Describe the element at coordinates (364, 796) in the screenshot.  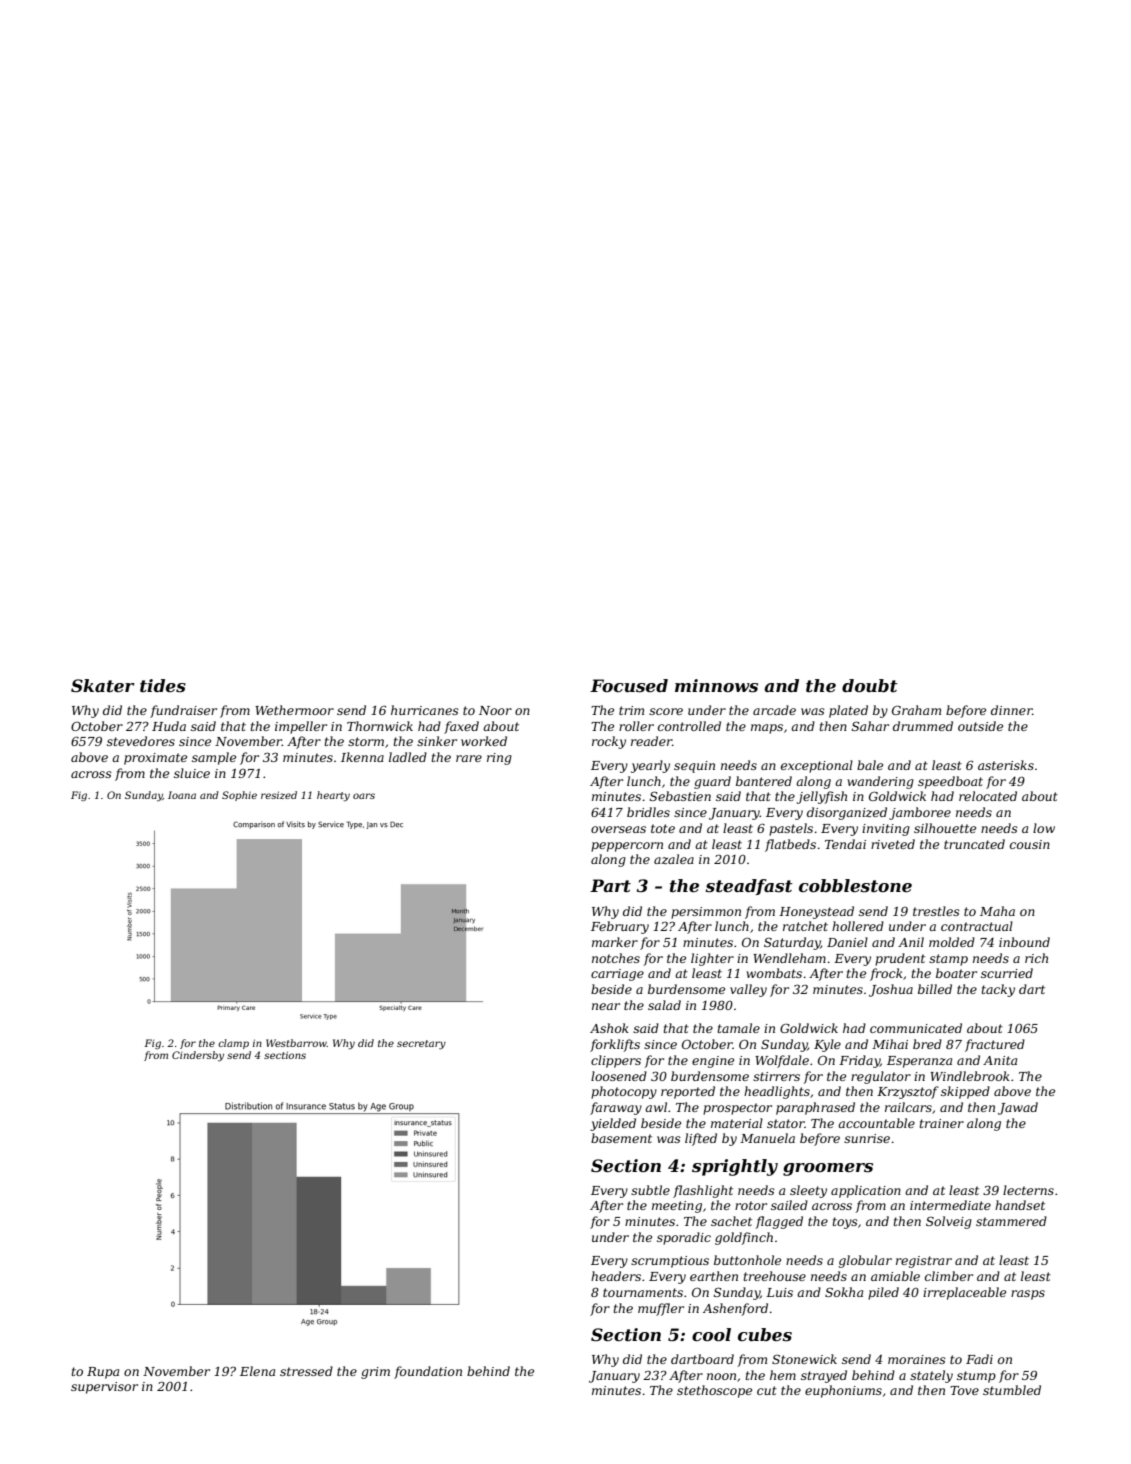
I see `oars` at that location.
